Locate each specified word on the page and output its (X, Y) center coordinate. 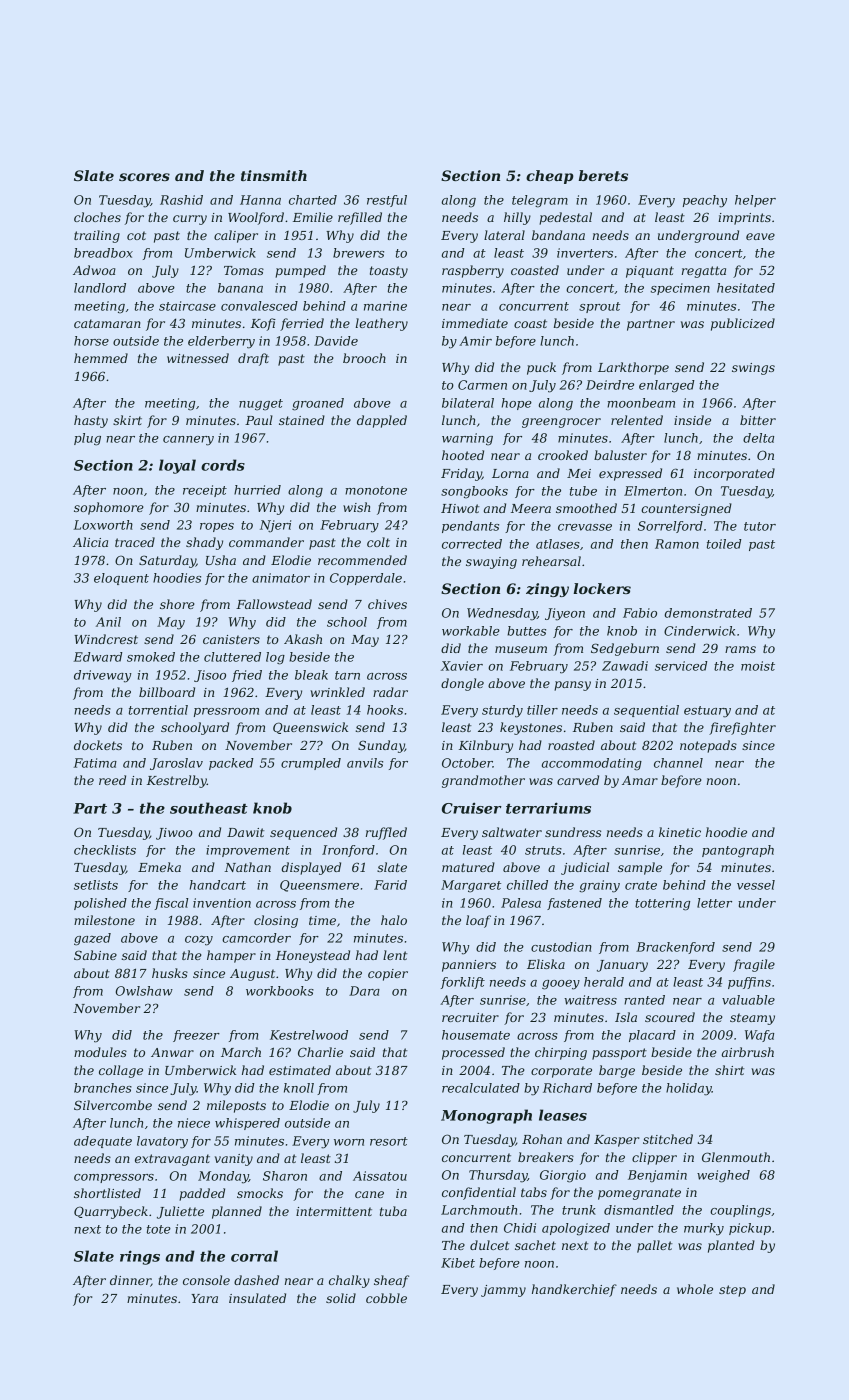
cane (369, 1194)
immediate (475, 323)
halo (394, 920)
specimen (680, 289)
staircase (187, 306)
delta (758, 438)
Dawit (245, 832)
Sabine (95, 955)
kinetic (680, 832)
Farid (390, 885)
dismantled (639, 1210)
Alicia (90, 542)
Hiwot (460, 508)
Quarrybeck (111, 1212)
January (622, 966)
